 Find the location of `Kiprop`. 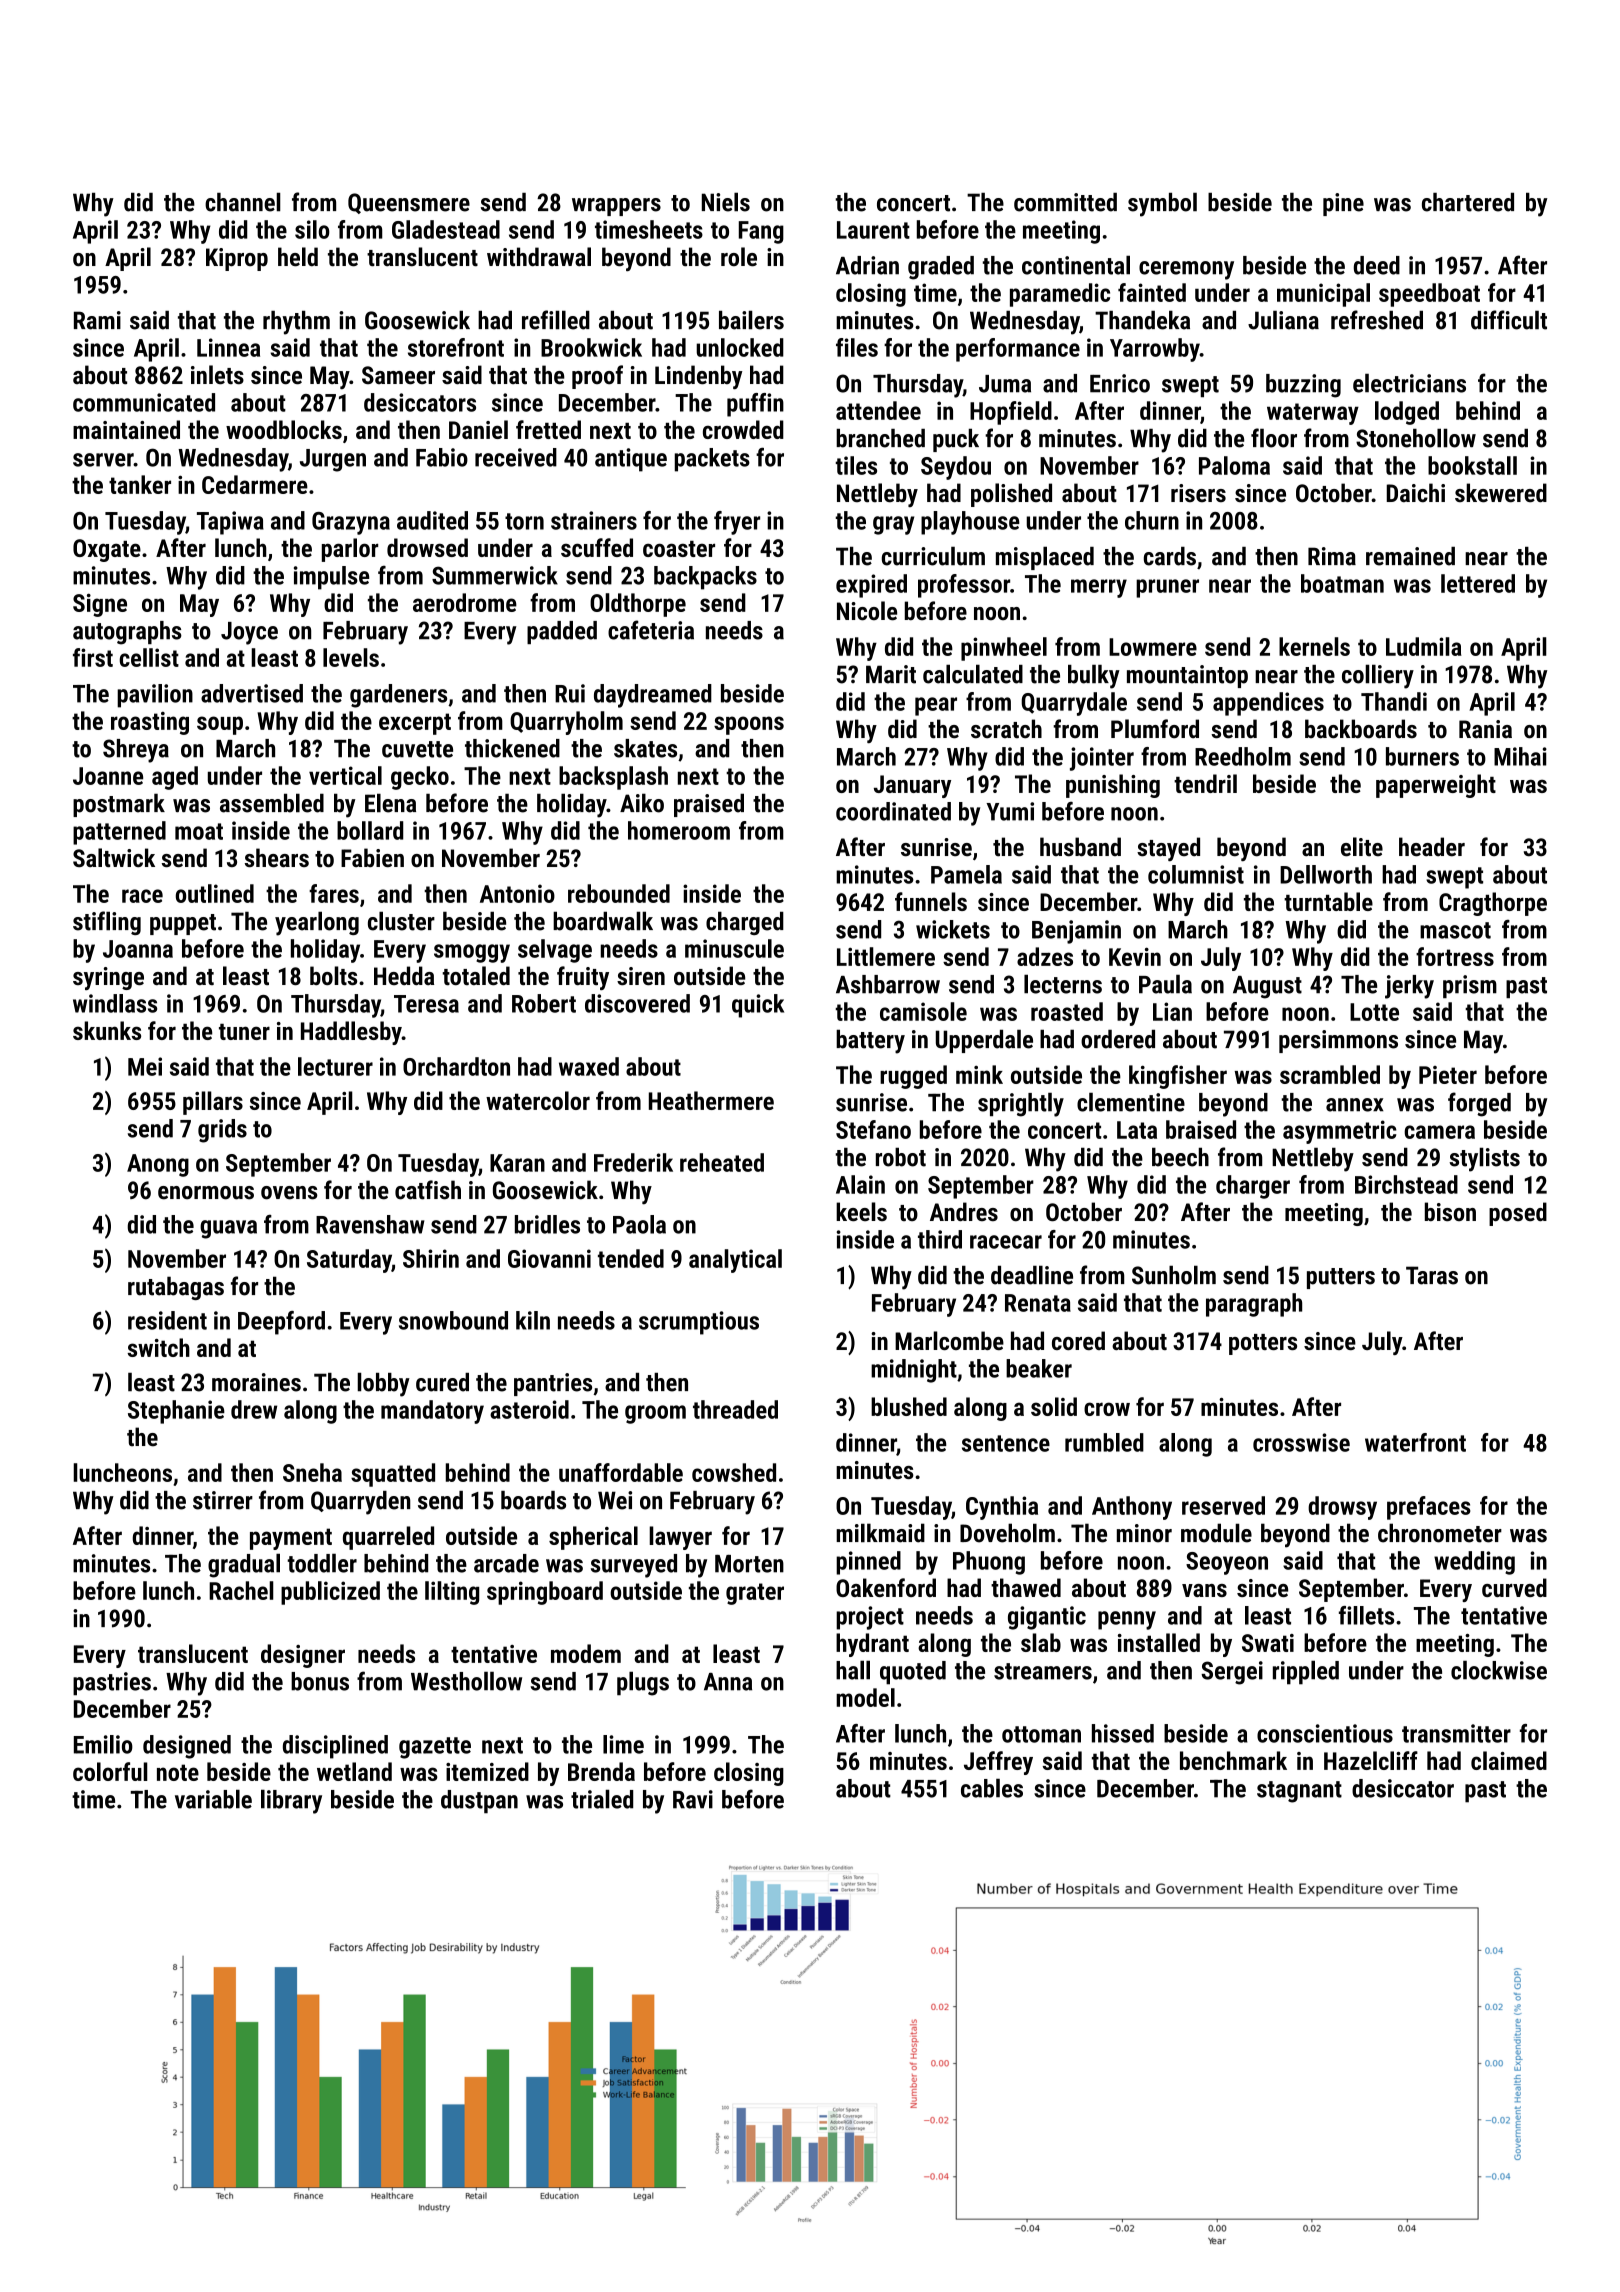

Kiprop is located at coordinates (237, 259).
